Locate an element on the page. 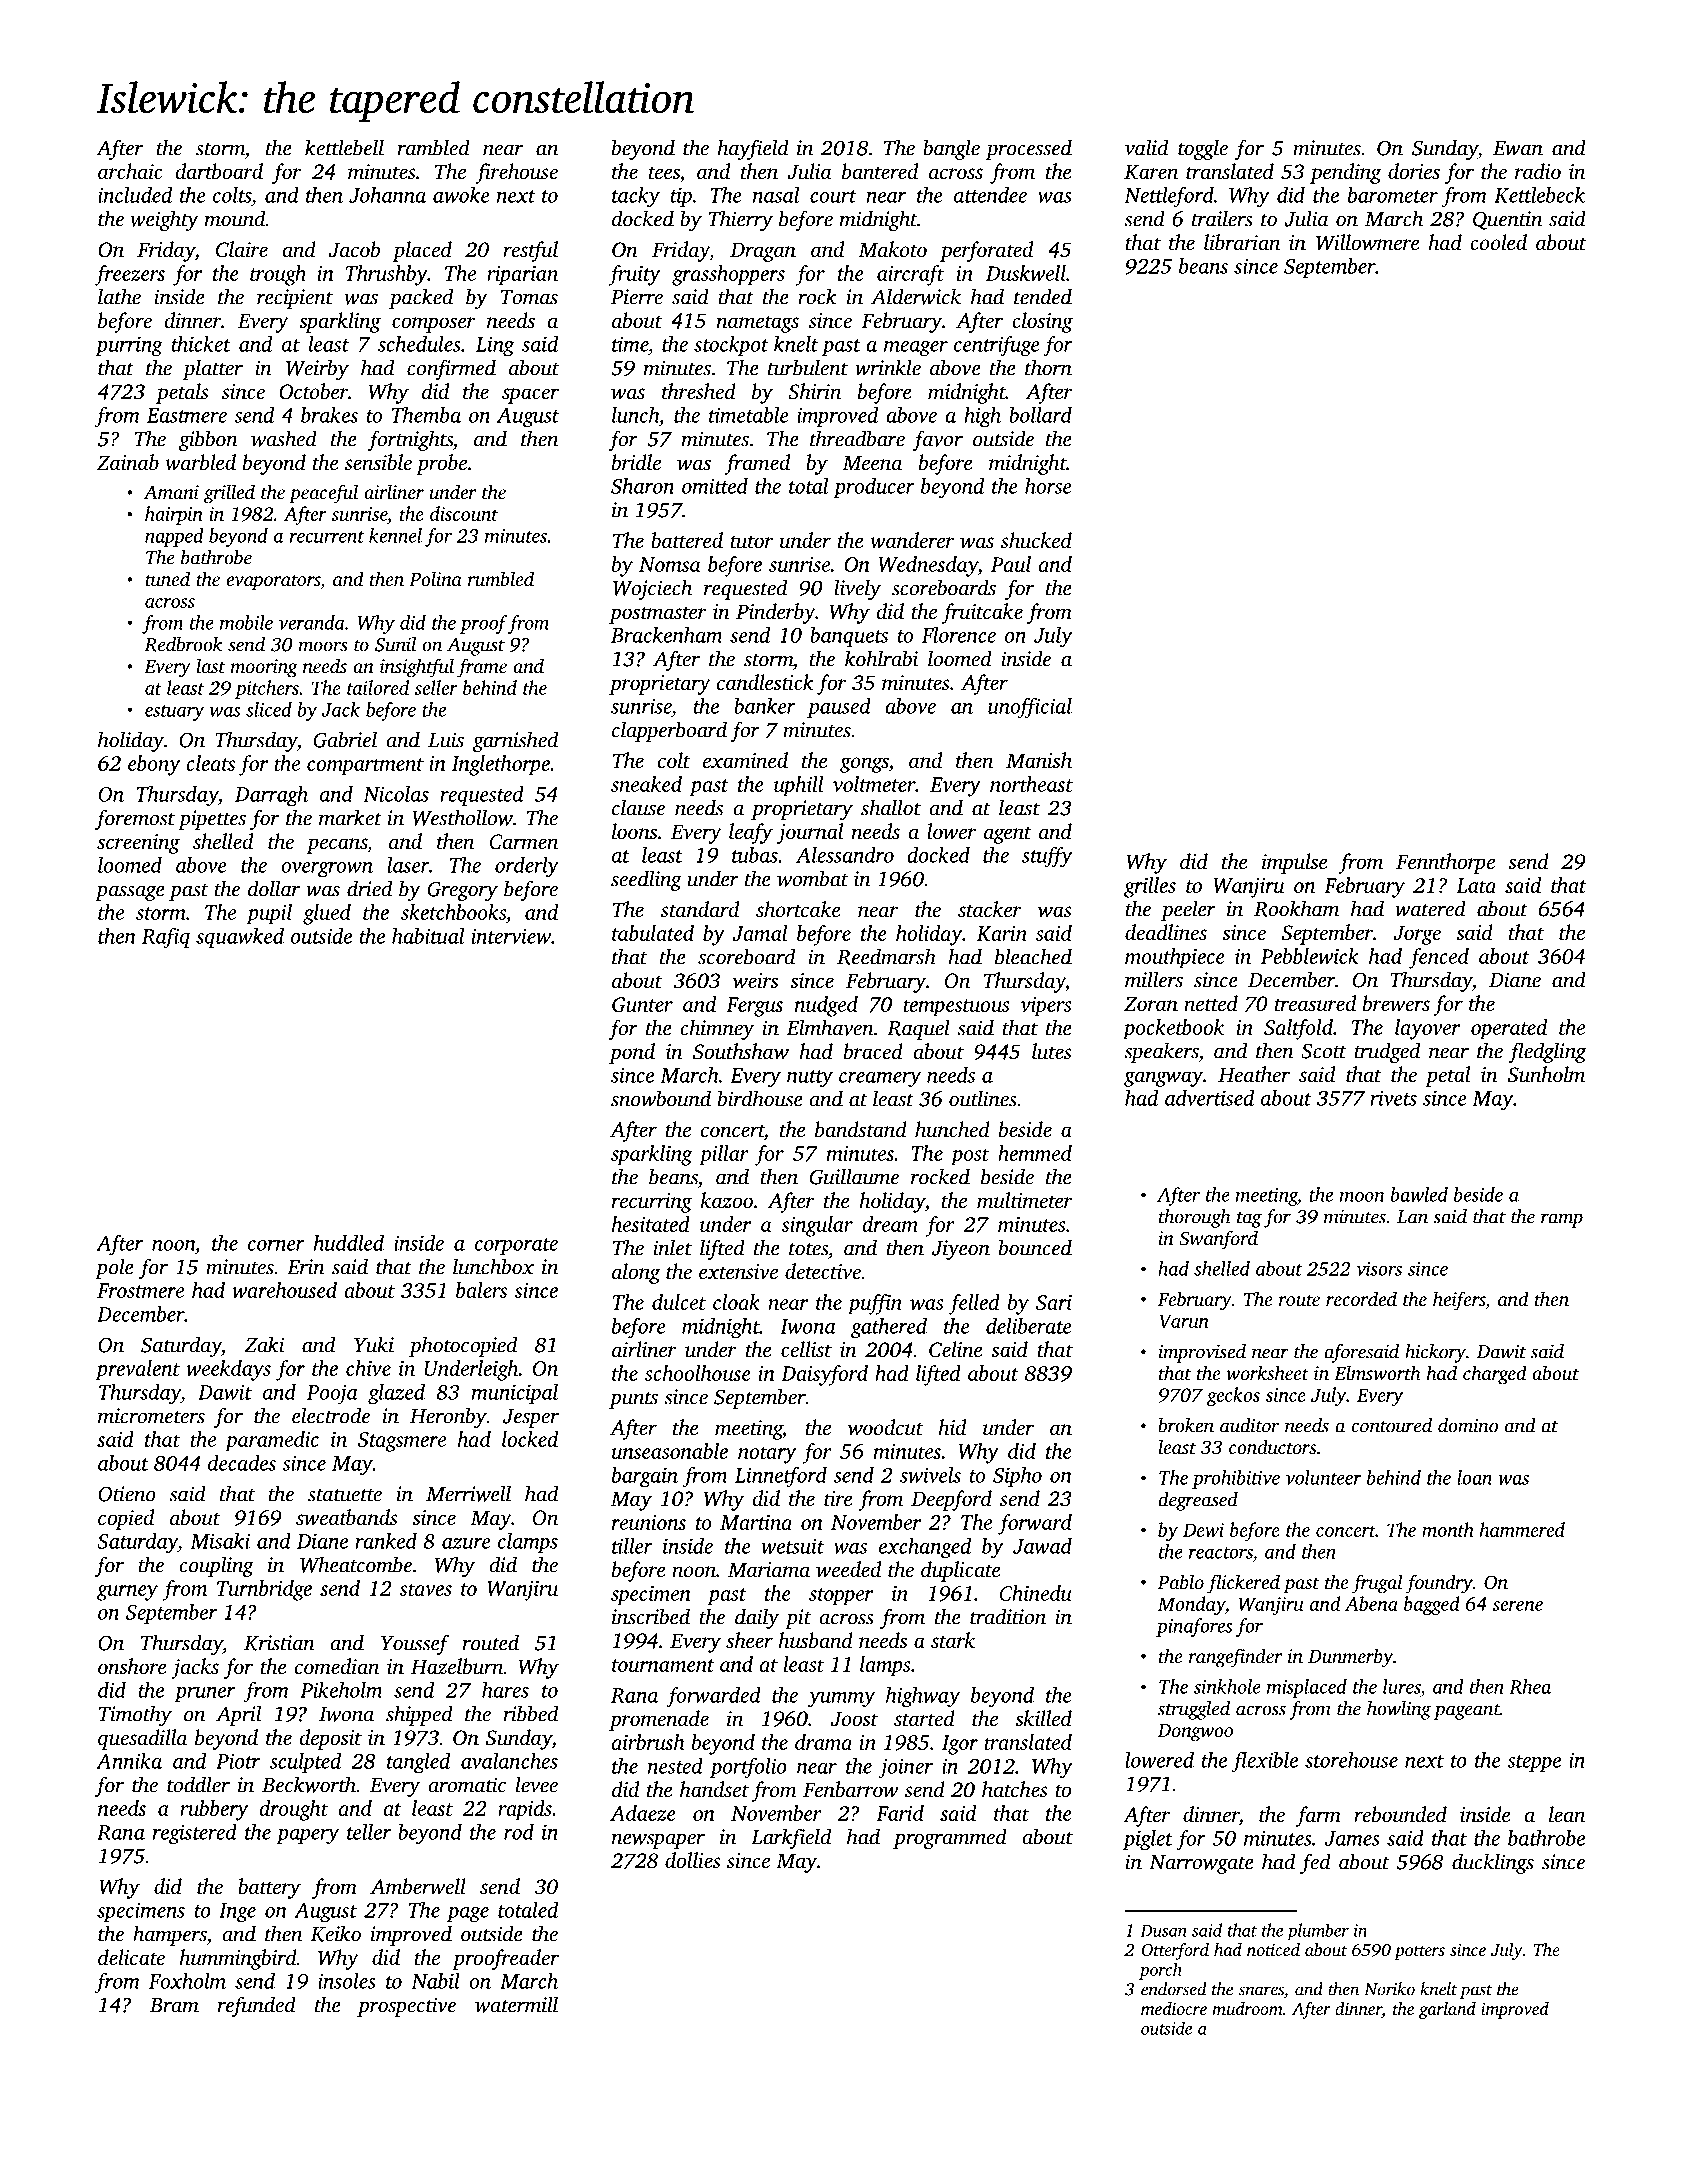 Image resolution: width=1683 pixels, height=2178 pixels. cooled is located at coordinates (1498, 242).
